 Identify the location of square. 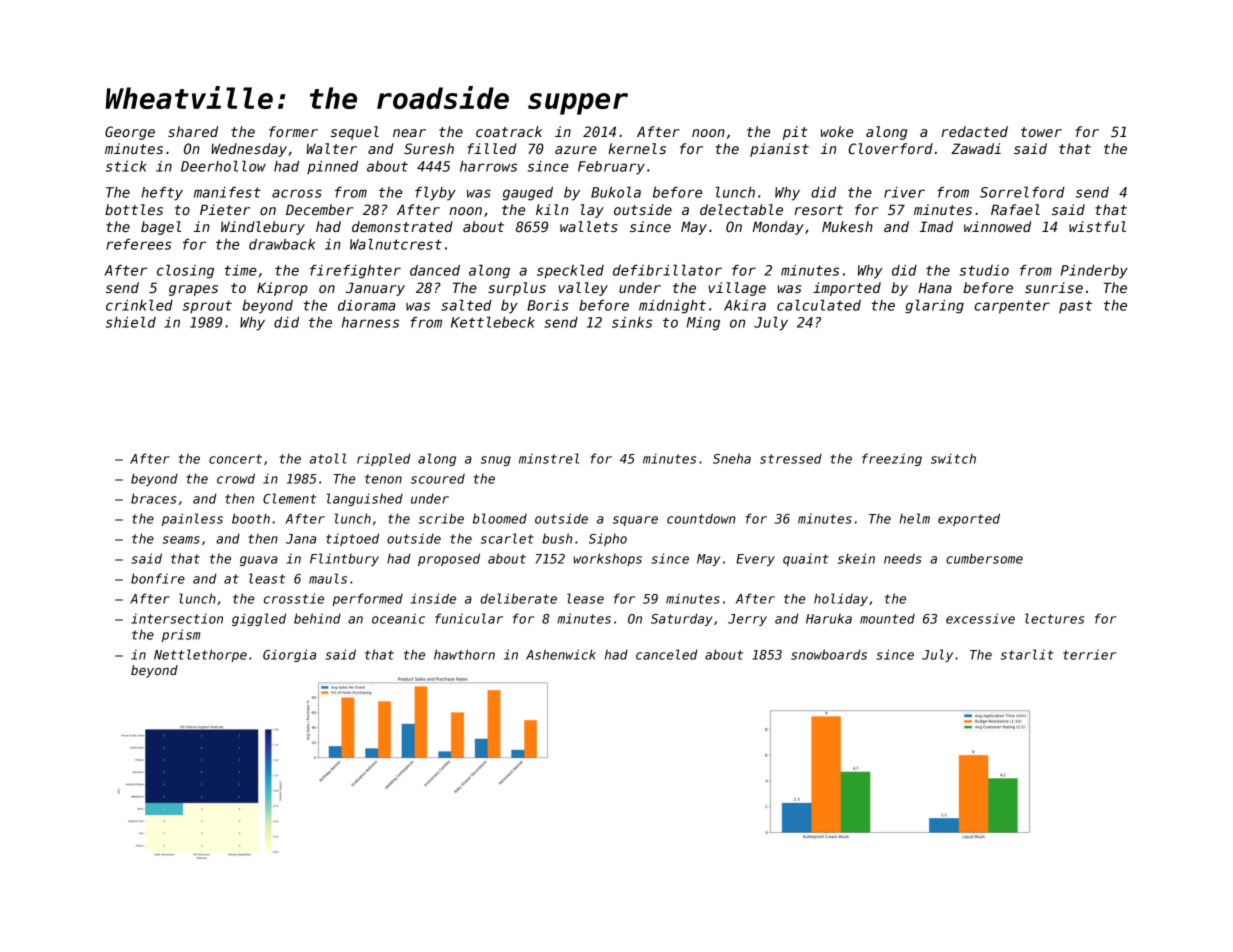
(635, 521).
